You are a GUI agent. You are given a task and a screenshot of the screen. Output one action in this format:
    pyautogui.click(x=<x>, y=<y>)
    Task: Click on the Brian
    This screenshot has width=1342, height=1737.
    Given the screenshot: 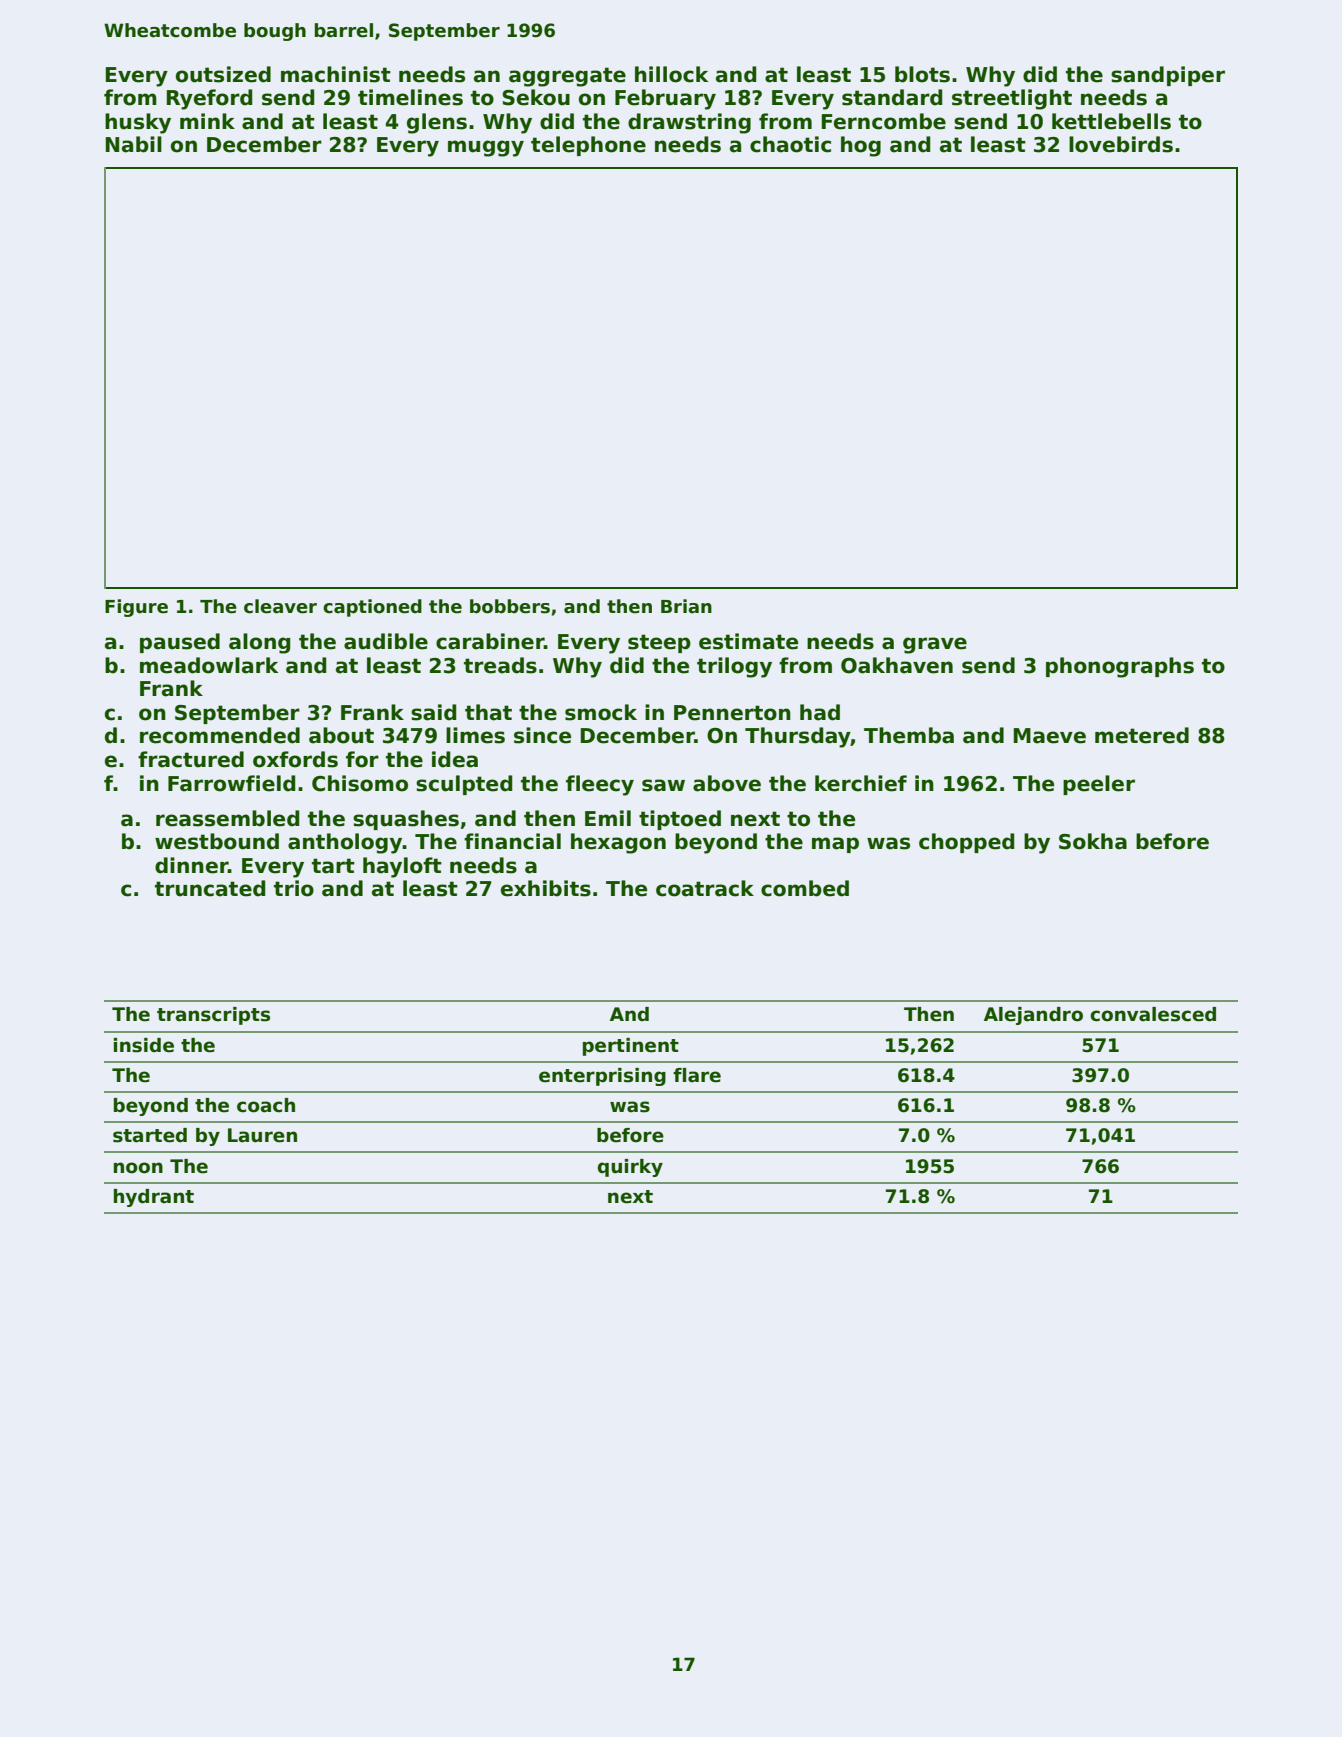 What is the action you would take?
    pyautogui.click(x=686, y=606)
